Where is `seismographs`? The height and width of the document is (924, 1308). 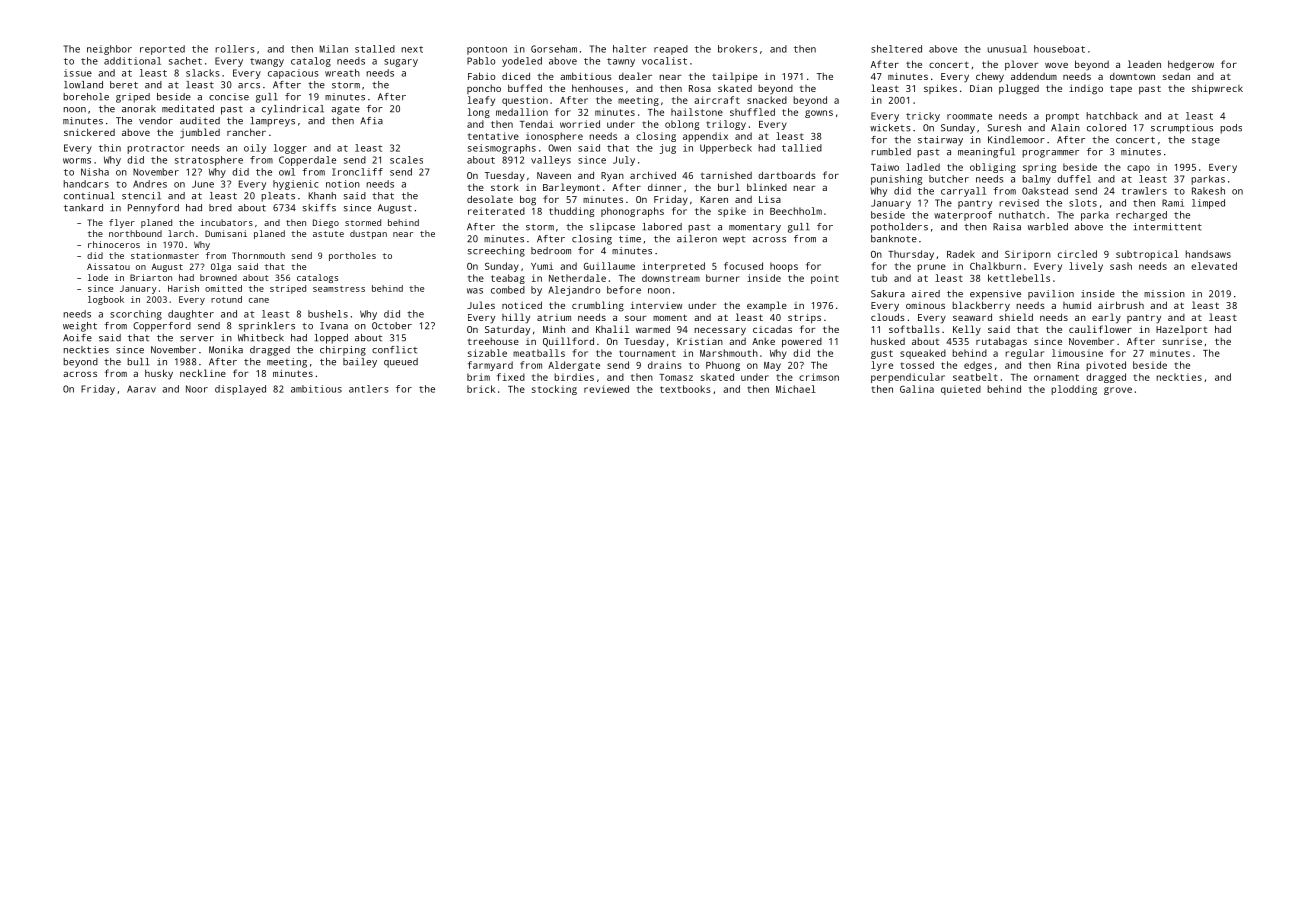 seismographs is located at coordinates (502, 149).
